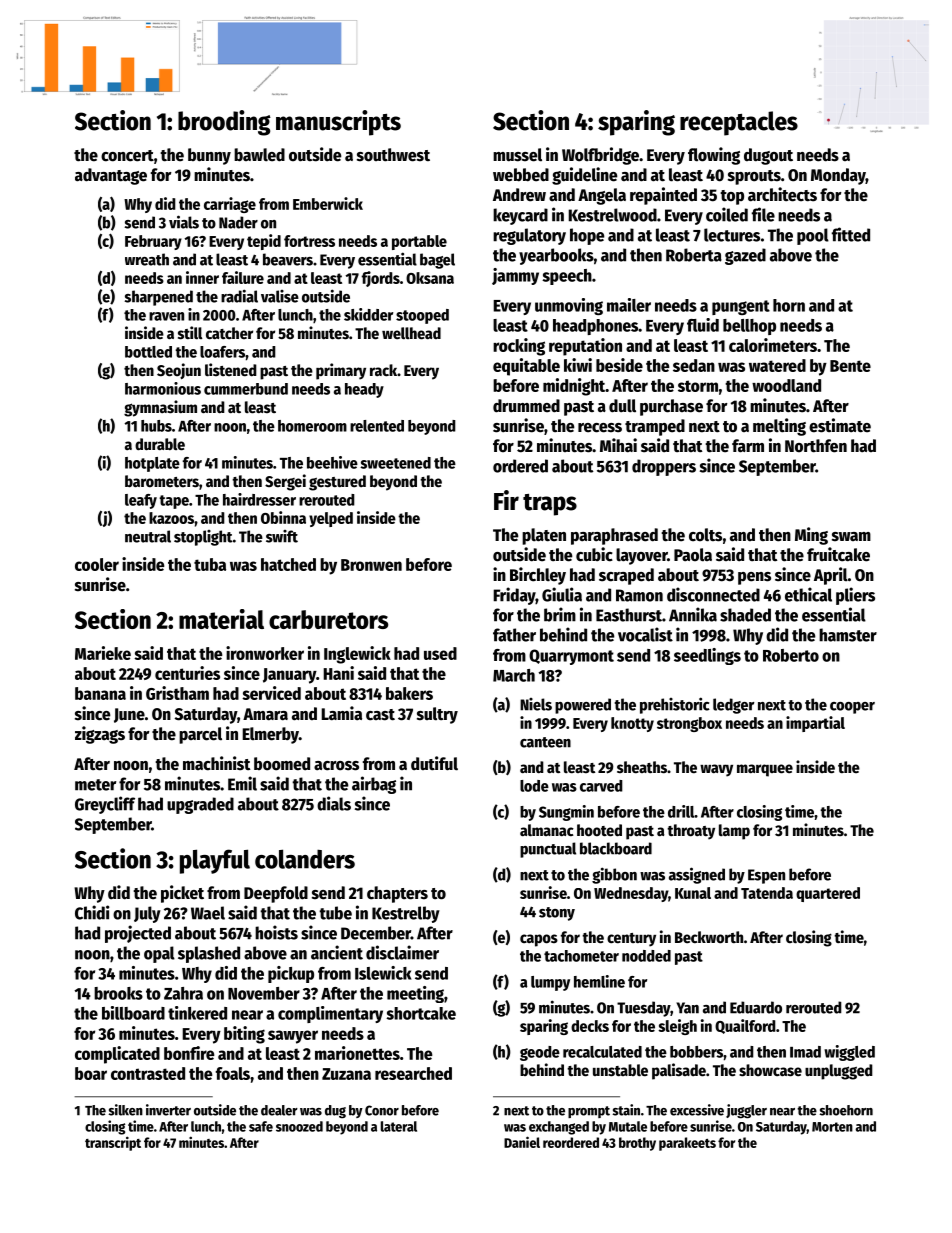 This screenshot has width=952, height=1233. What do you see at coordinates (92, 912) in the screenshot?
I see `Chidi` at bounding box center [92, 912].
